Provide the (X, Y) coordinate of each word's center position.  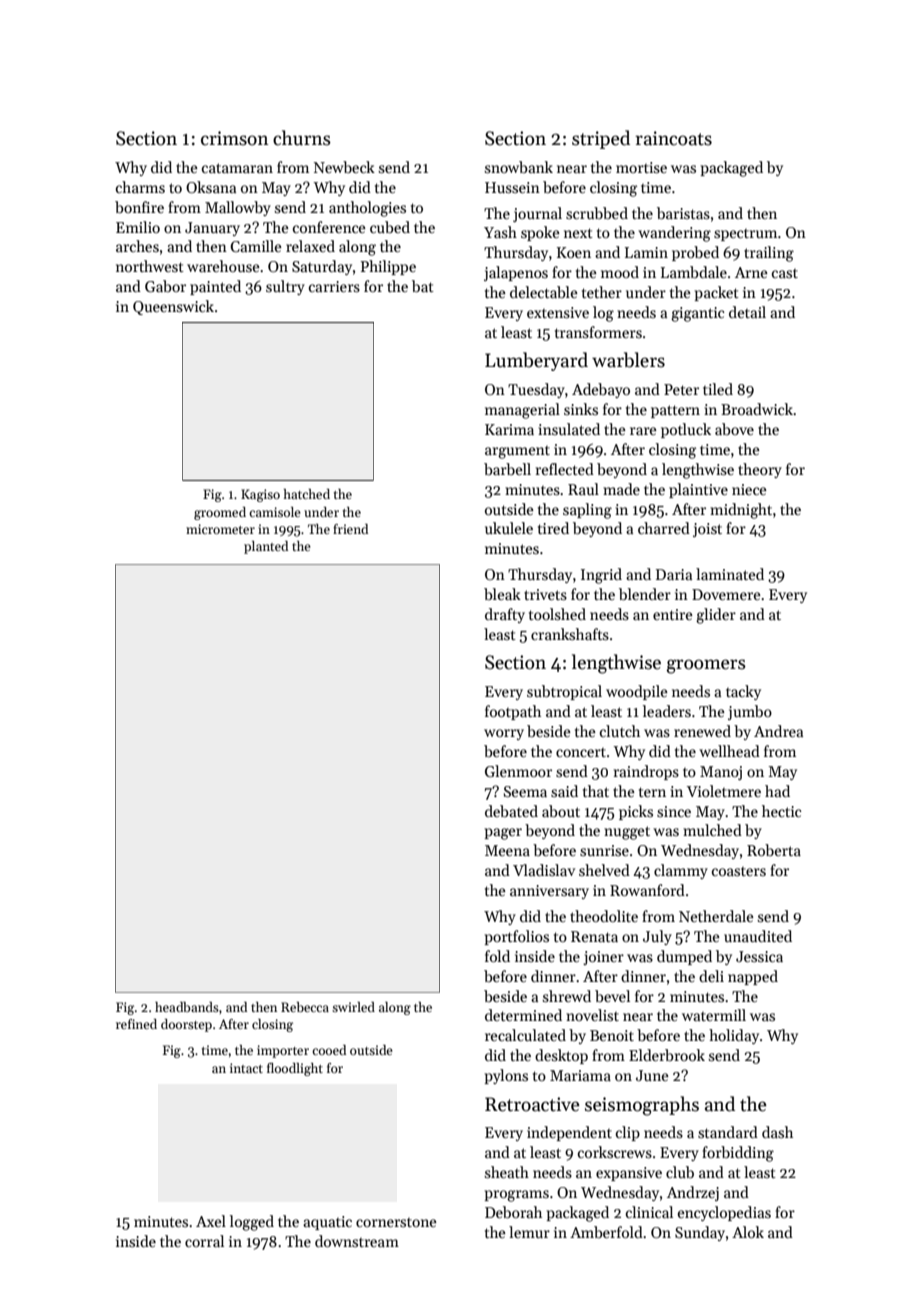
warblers (628, 360)
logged (252, 1223)
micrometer (220, 529)
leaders (667, 711)
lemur (529, 1232)
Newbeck (344, 167)
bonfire (139, 207)
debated (511, 811)
